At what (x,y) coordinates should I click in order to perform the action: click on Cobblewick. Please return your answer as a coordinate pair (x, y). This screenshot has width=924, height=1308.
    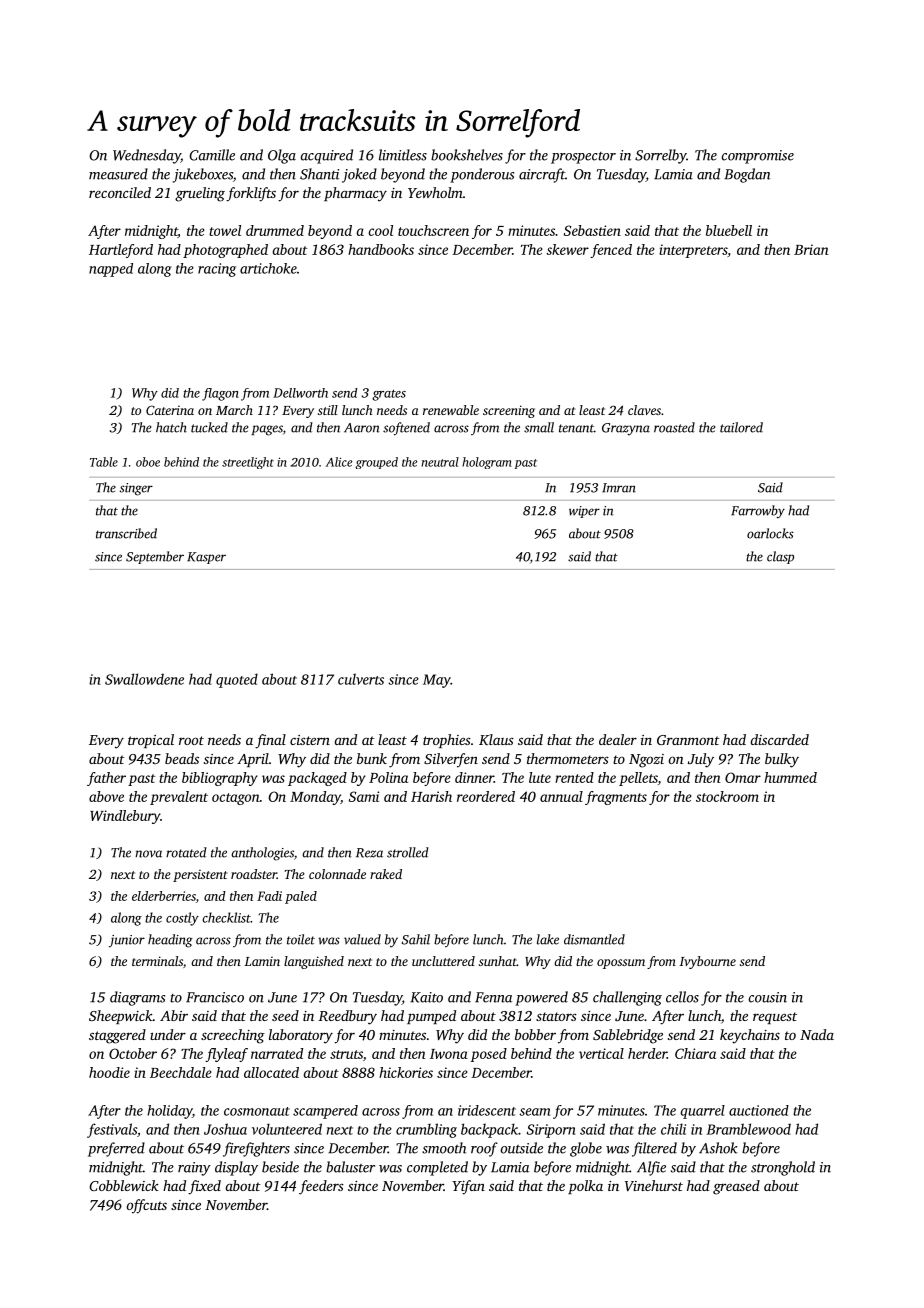
    Looking at the image, I should click on (124, 1185).
